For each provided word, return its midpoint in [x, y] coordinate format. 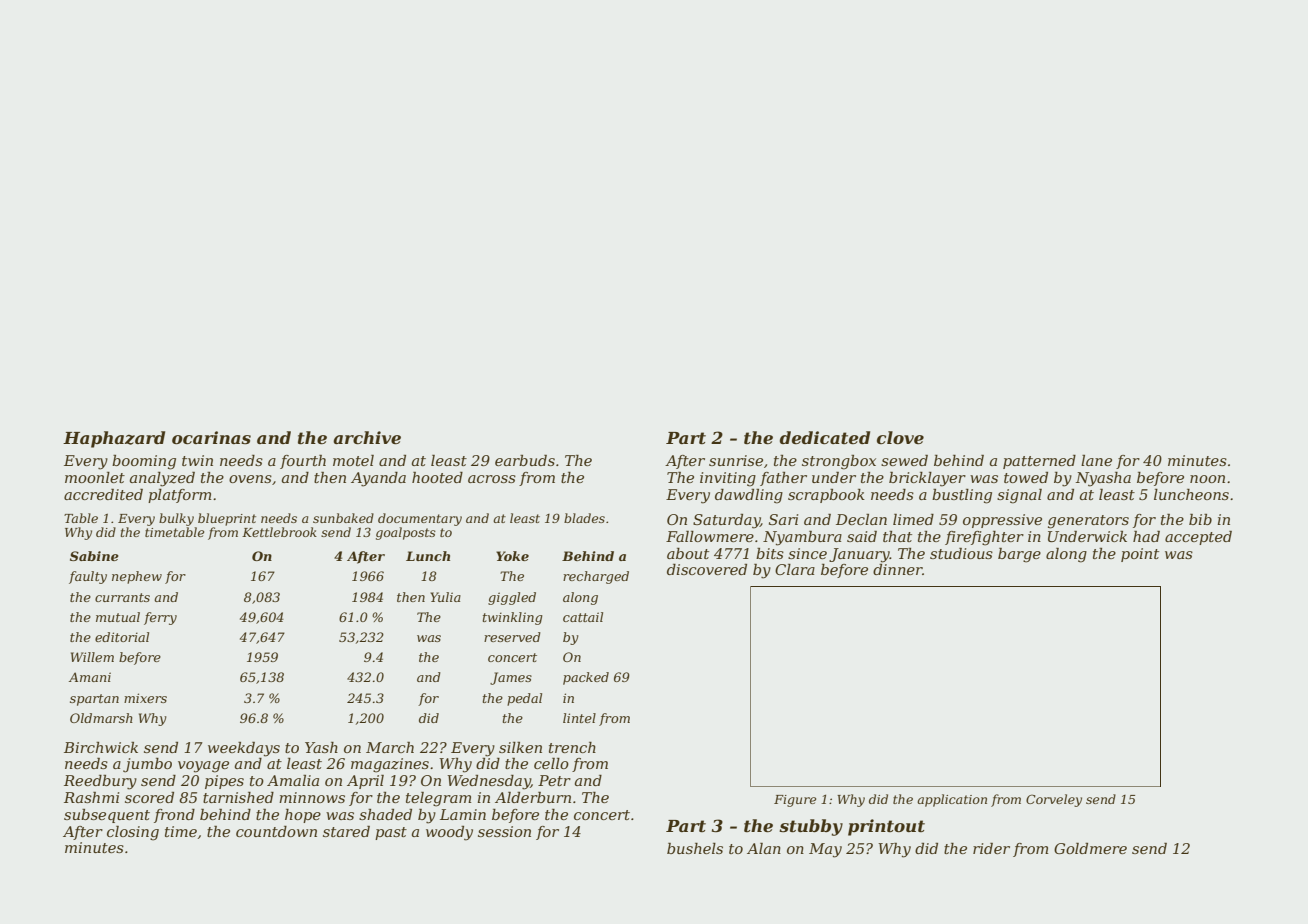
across [492, 479]
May [825, 850]
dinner [898, 569]
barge [1019, 555]
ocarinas [211, 437]
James [511, 678]
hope [303, 816]
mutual [118, 617]
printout [886, 827]
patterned [1039, 462]
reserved [512, 637]
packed [586, 678]
